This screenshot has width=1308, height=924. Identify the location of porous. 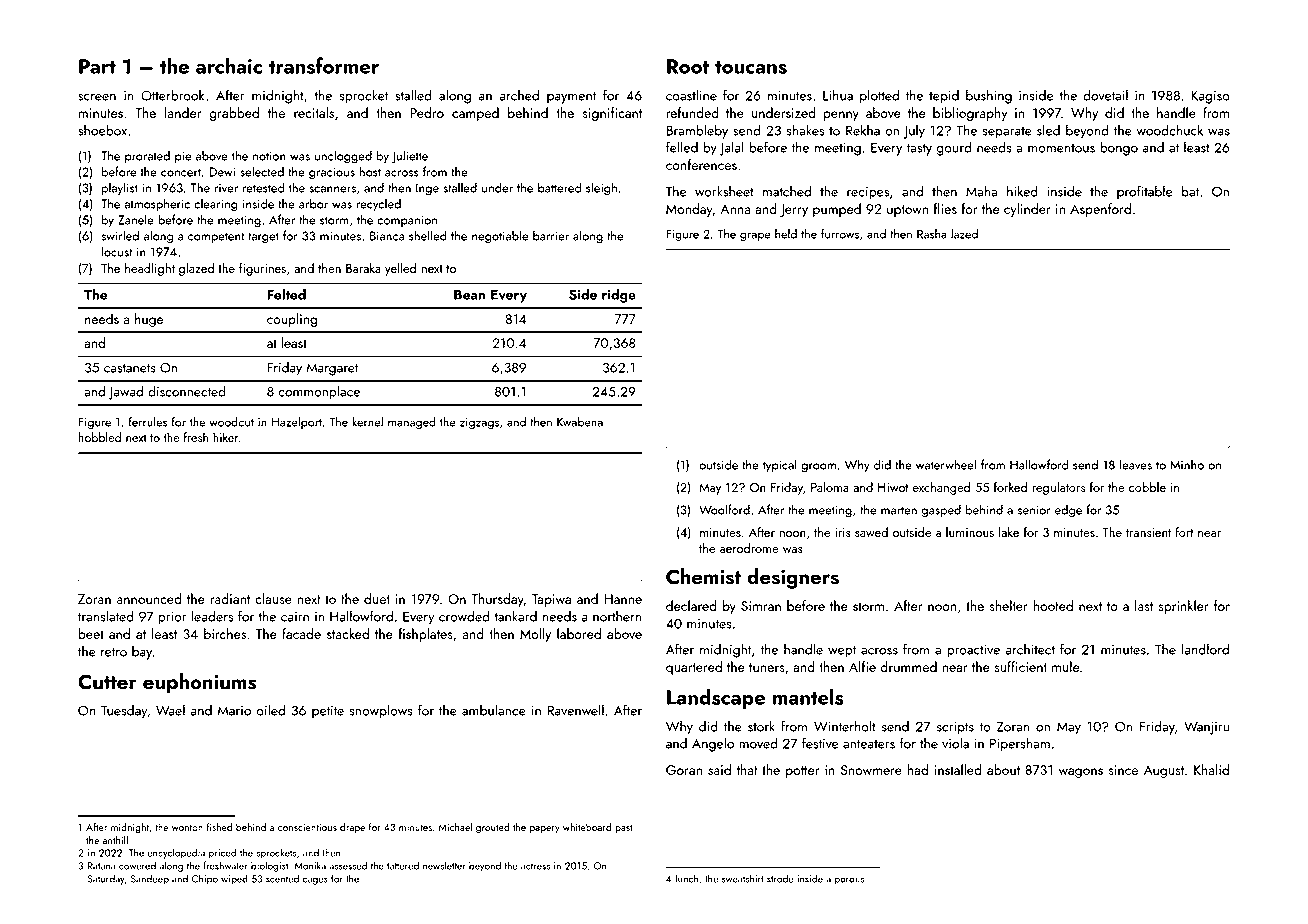
(849, 881).
